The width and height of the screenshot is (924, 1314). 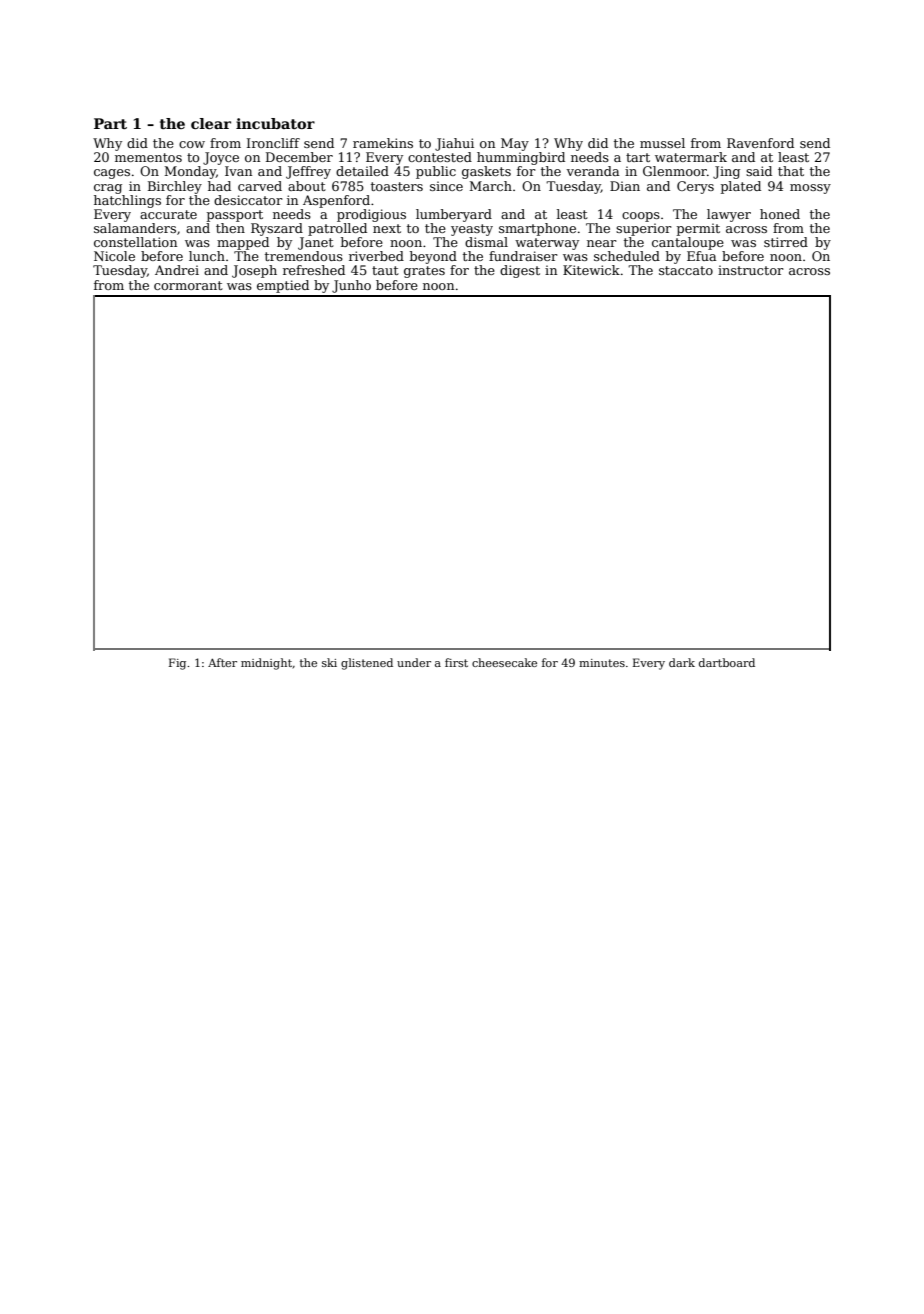 What do you see at coordinates (454, 215) in the screenshot?
I see `lumberyard` at bounding box center [454, 215].
